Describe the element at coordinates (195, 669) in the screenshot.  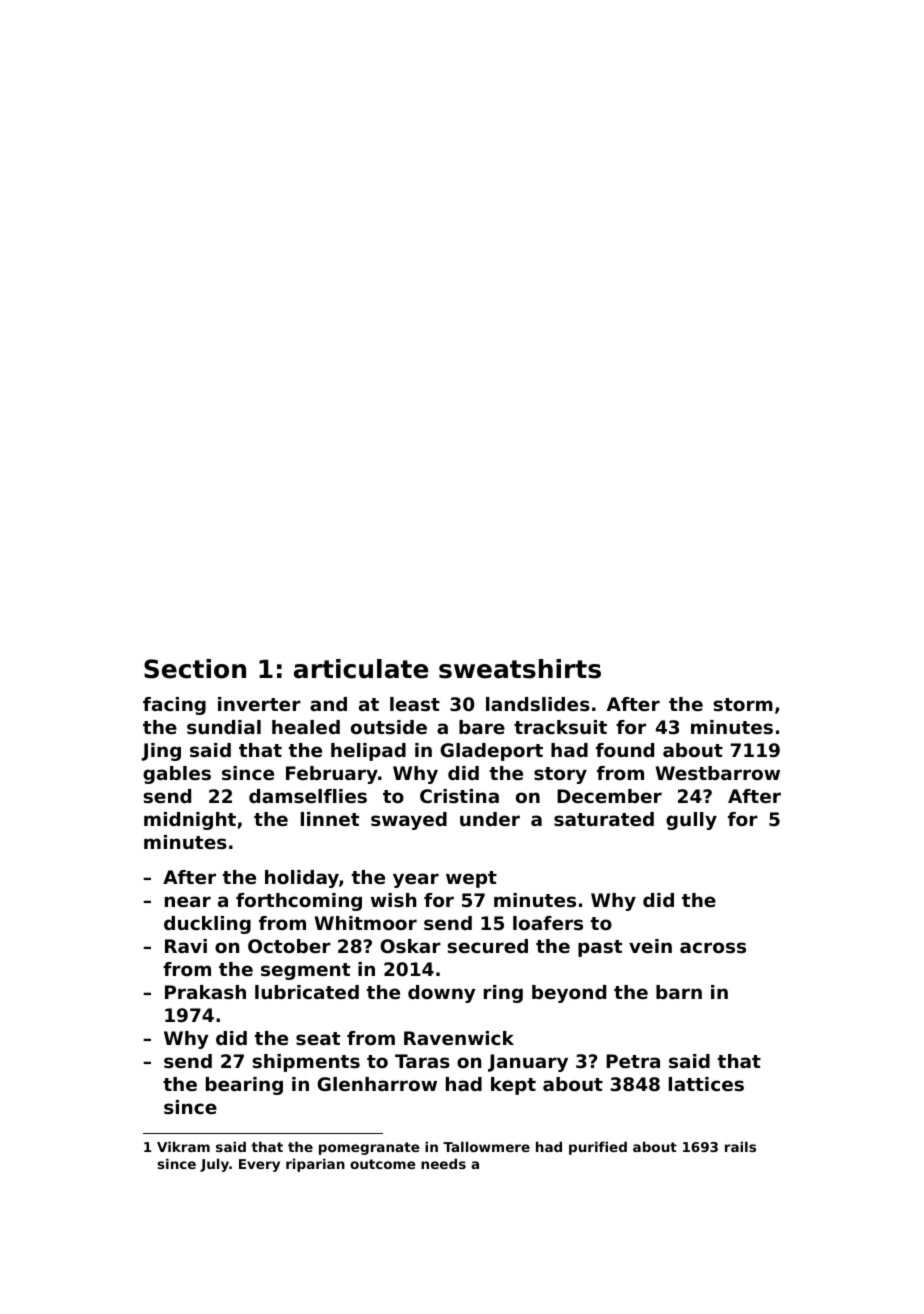
I see `Section` at that location.
